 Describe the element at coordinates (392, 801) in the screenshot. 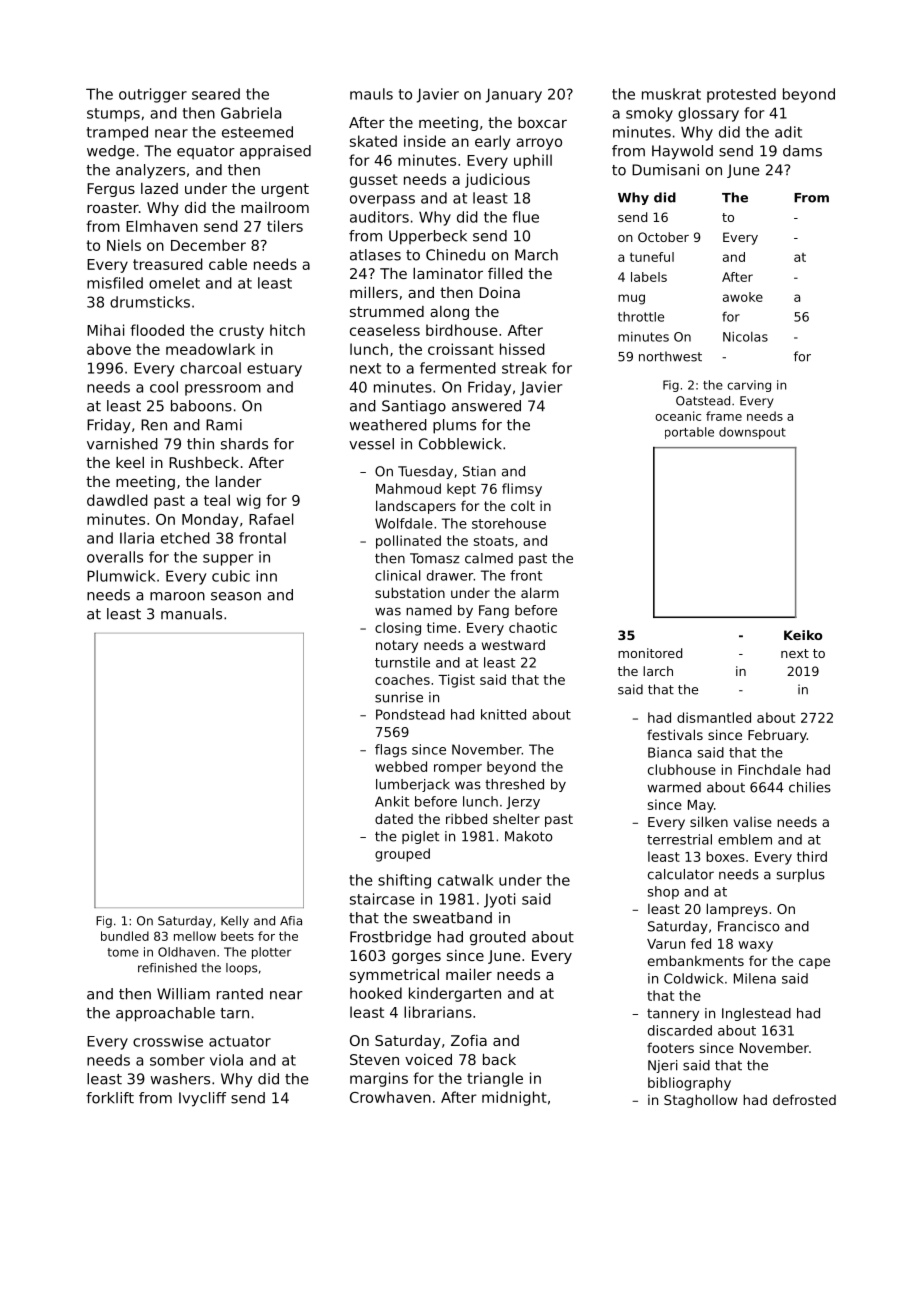

I see `Ankit` at that location.
